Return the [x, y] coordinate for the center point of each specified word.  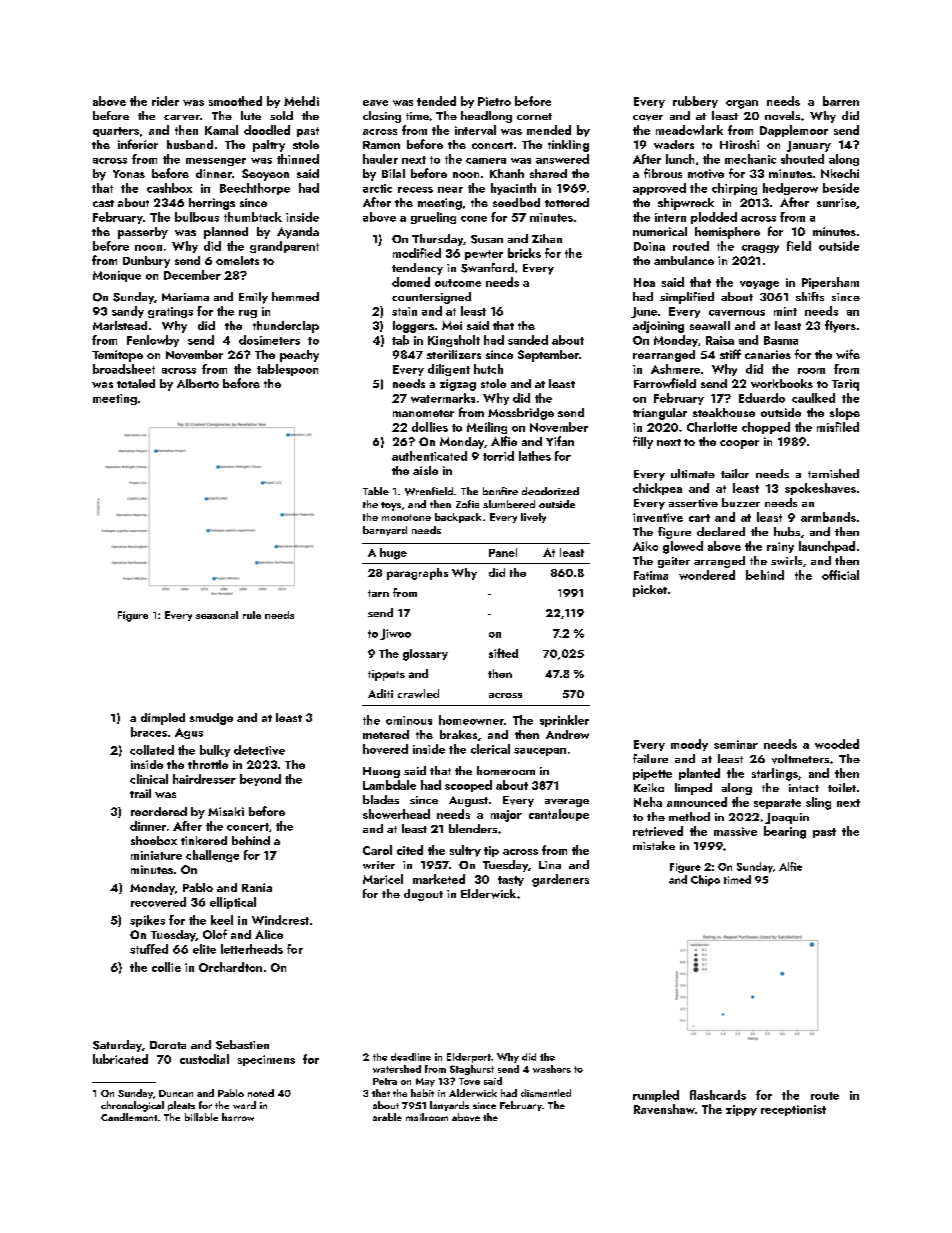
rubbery [695, 102]
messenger [216, 162]
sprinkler [564, 721]
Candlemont [129, 1117]
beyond [260, 780]
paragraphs [417, 574]
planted [699, 774]
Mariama [185, 297]
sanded [528, 340]
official [840, 575]
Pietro [494, 101]
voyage [759, 285]
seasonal [217, 615]
